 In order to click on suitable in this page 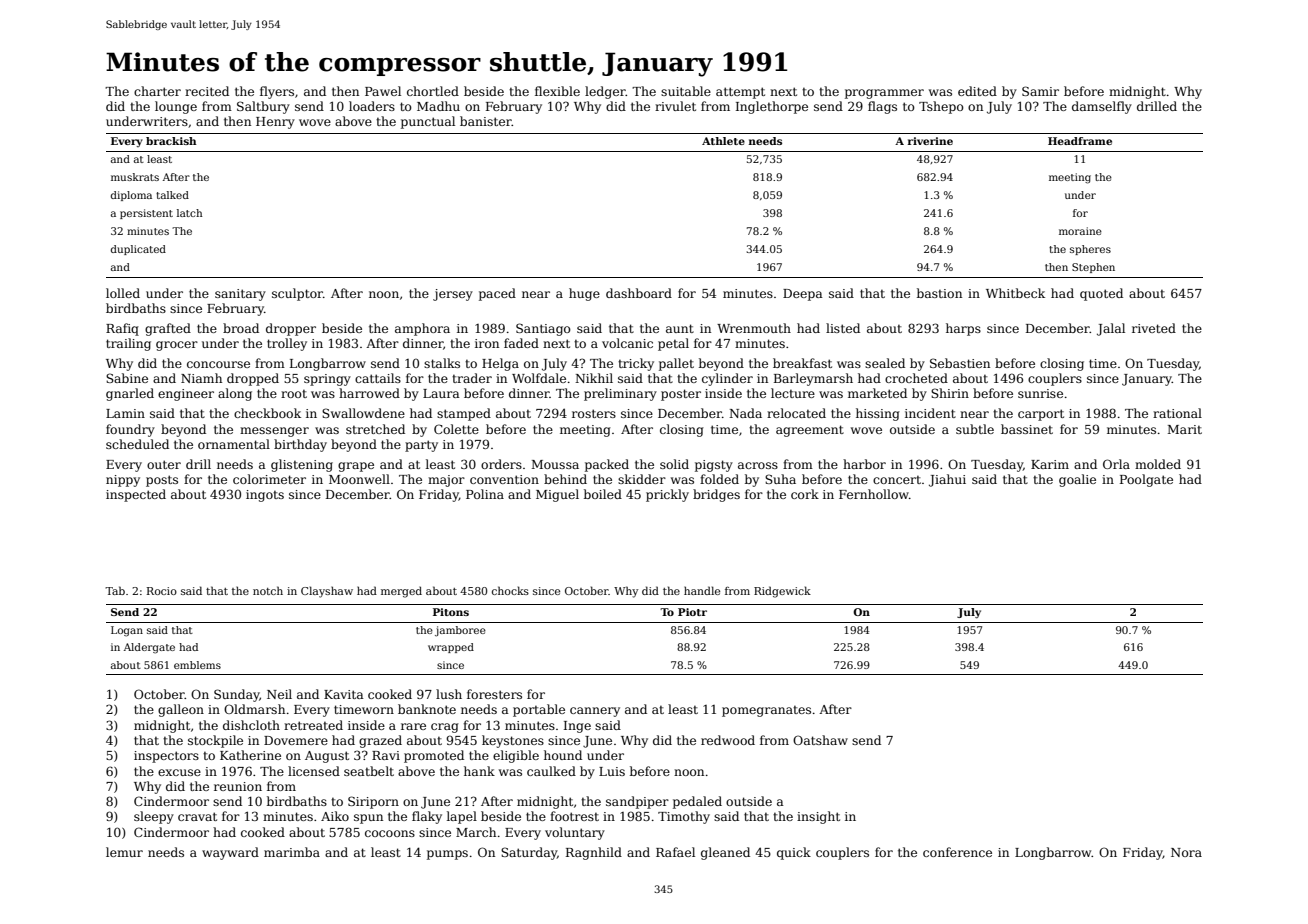, I will do `click(686, 91)`.
